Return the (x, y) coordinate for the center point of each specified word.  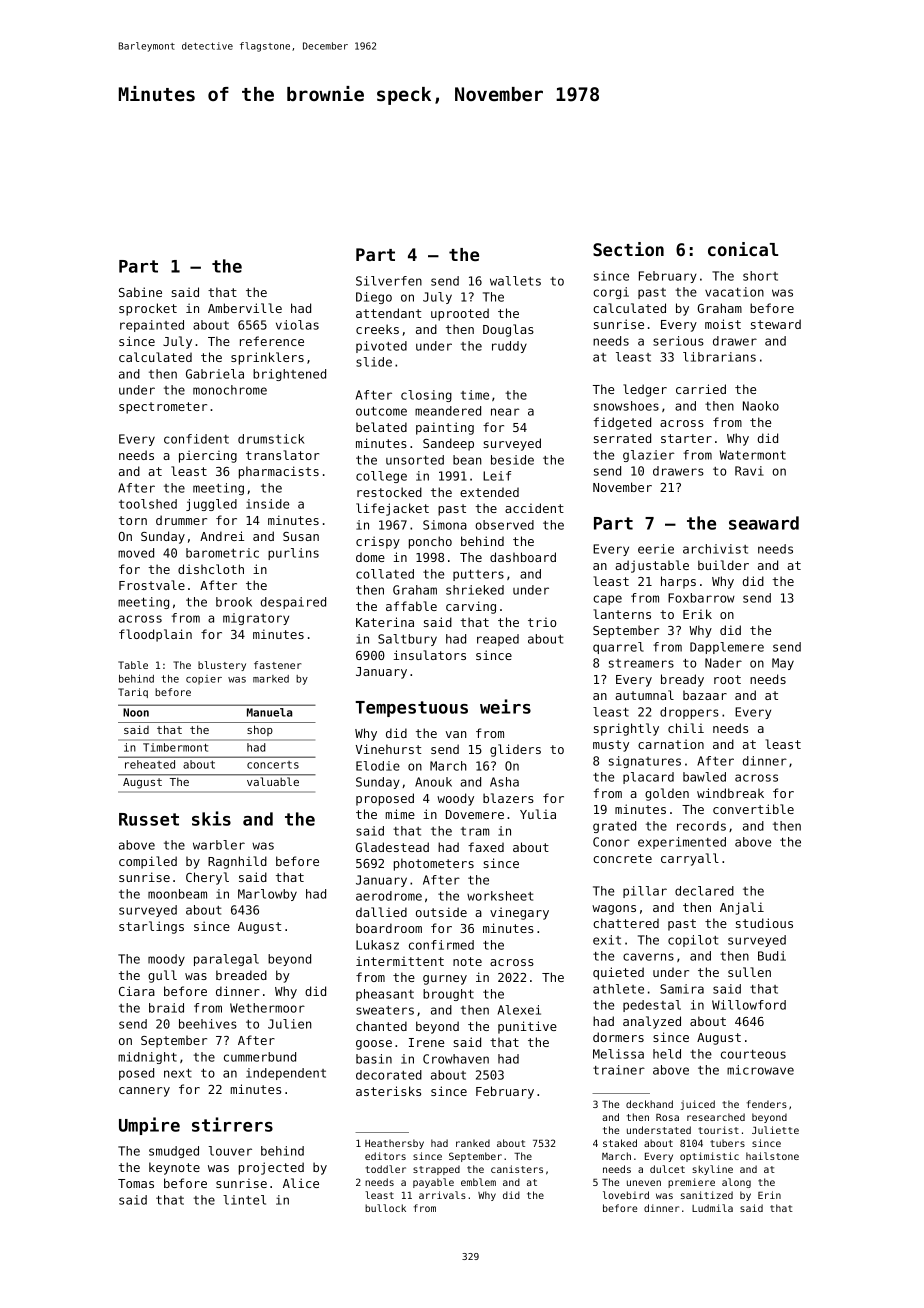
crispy (378, 542)
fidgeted (622, 423)
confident (196, 439)
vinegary (519, 913)
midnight (147, 1058)
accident (534, 508)
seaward (764, 523)
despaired (293, 603)
